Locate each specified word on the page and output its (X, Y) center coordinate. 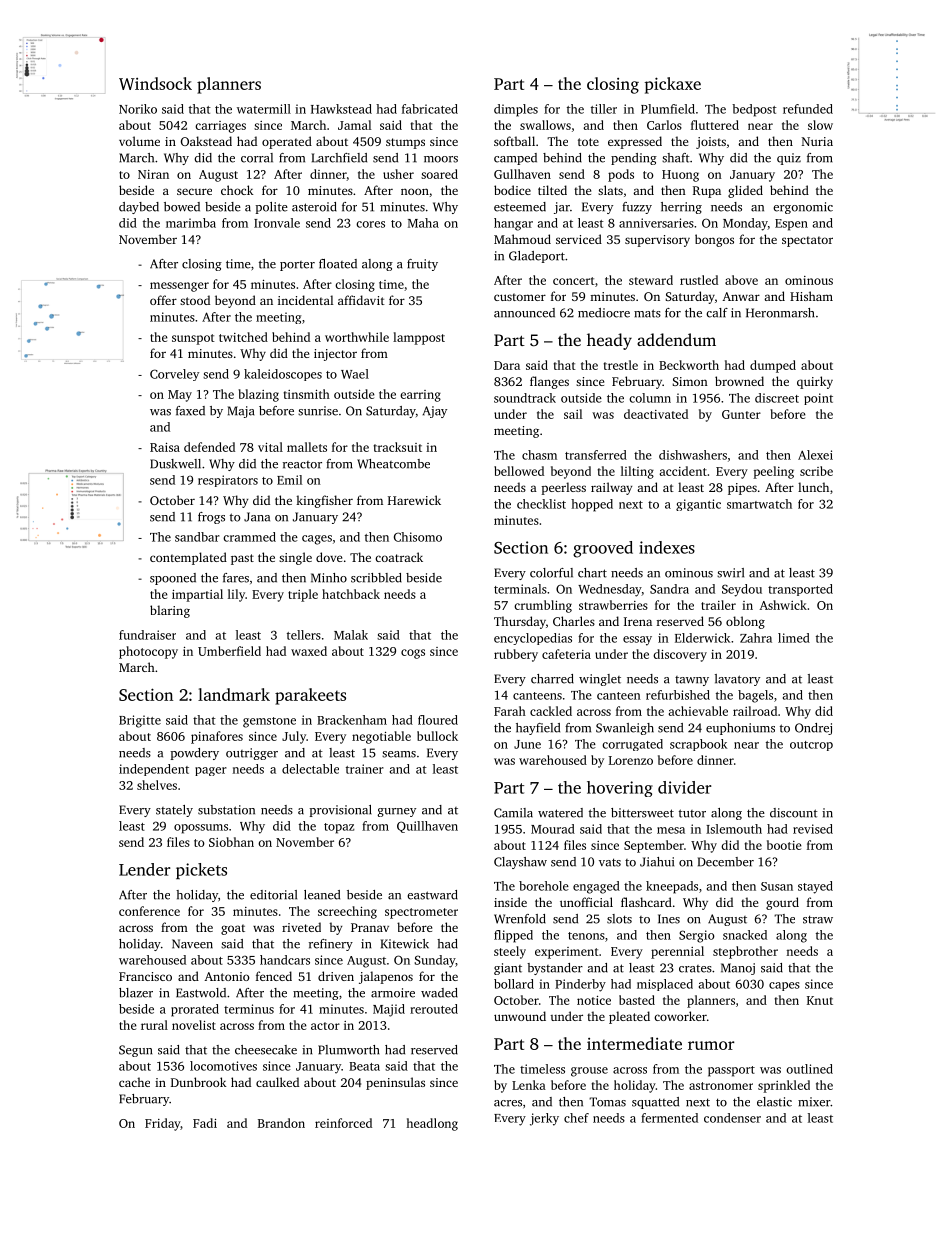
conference (149, 911)
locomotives (223, 1066)
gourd (782, 903)
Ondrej (813, 729)
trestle (621, 365)
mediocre (604, 313)
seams (399, 754)
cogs (413, 654)
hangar (513, 224)
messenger (179, 287)
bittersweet (642, 813)
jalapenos (386, 977)
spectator (807, 241)
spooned (173, 579)
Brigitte (140, 721)
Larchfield (339, 158)
